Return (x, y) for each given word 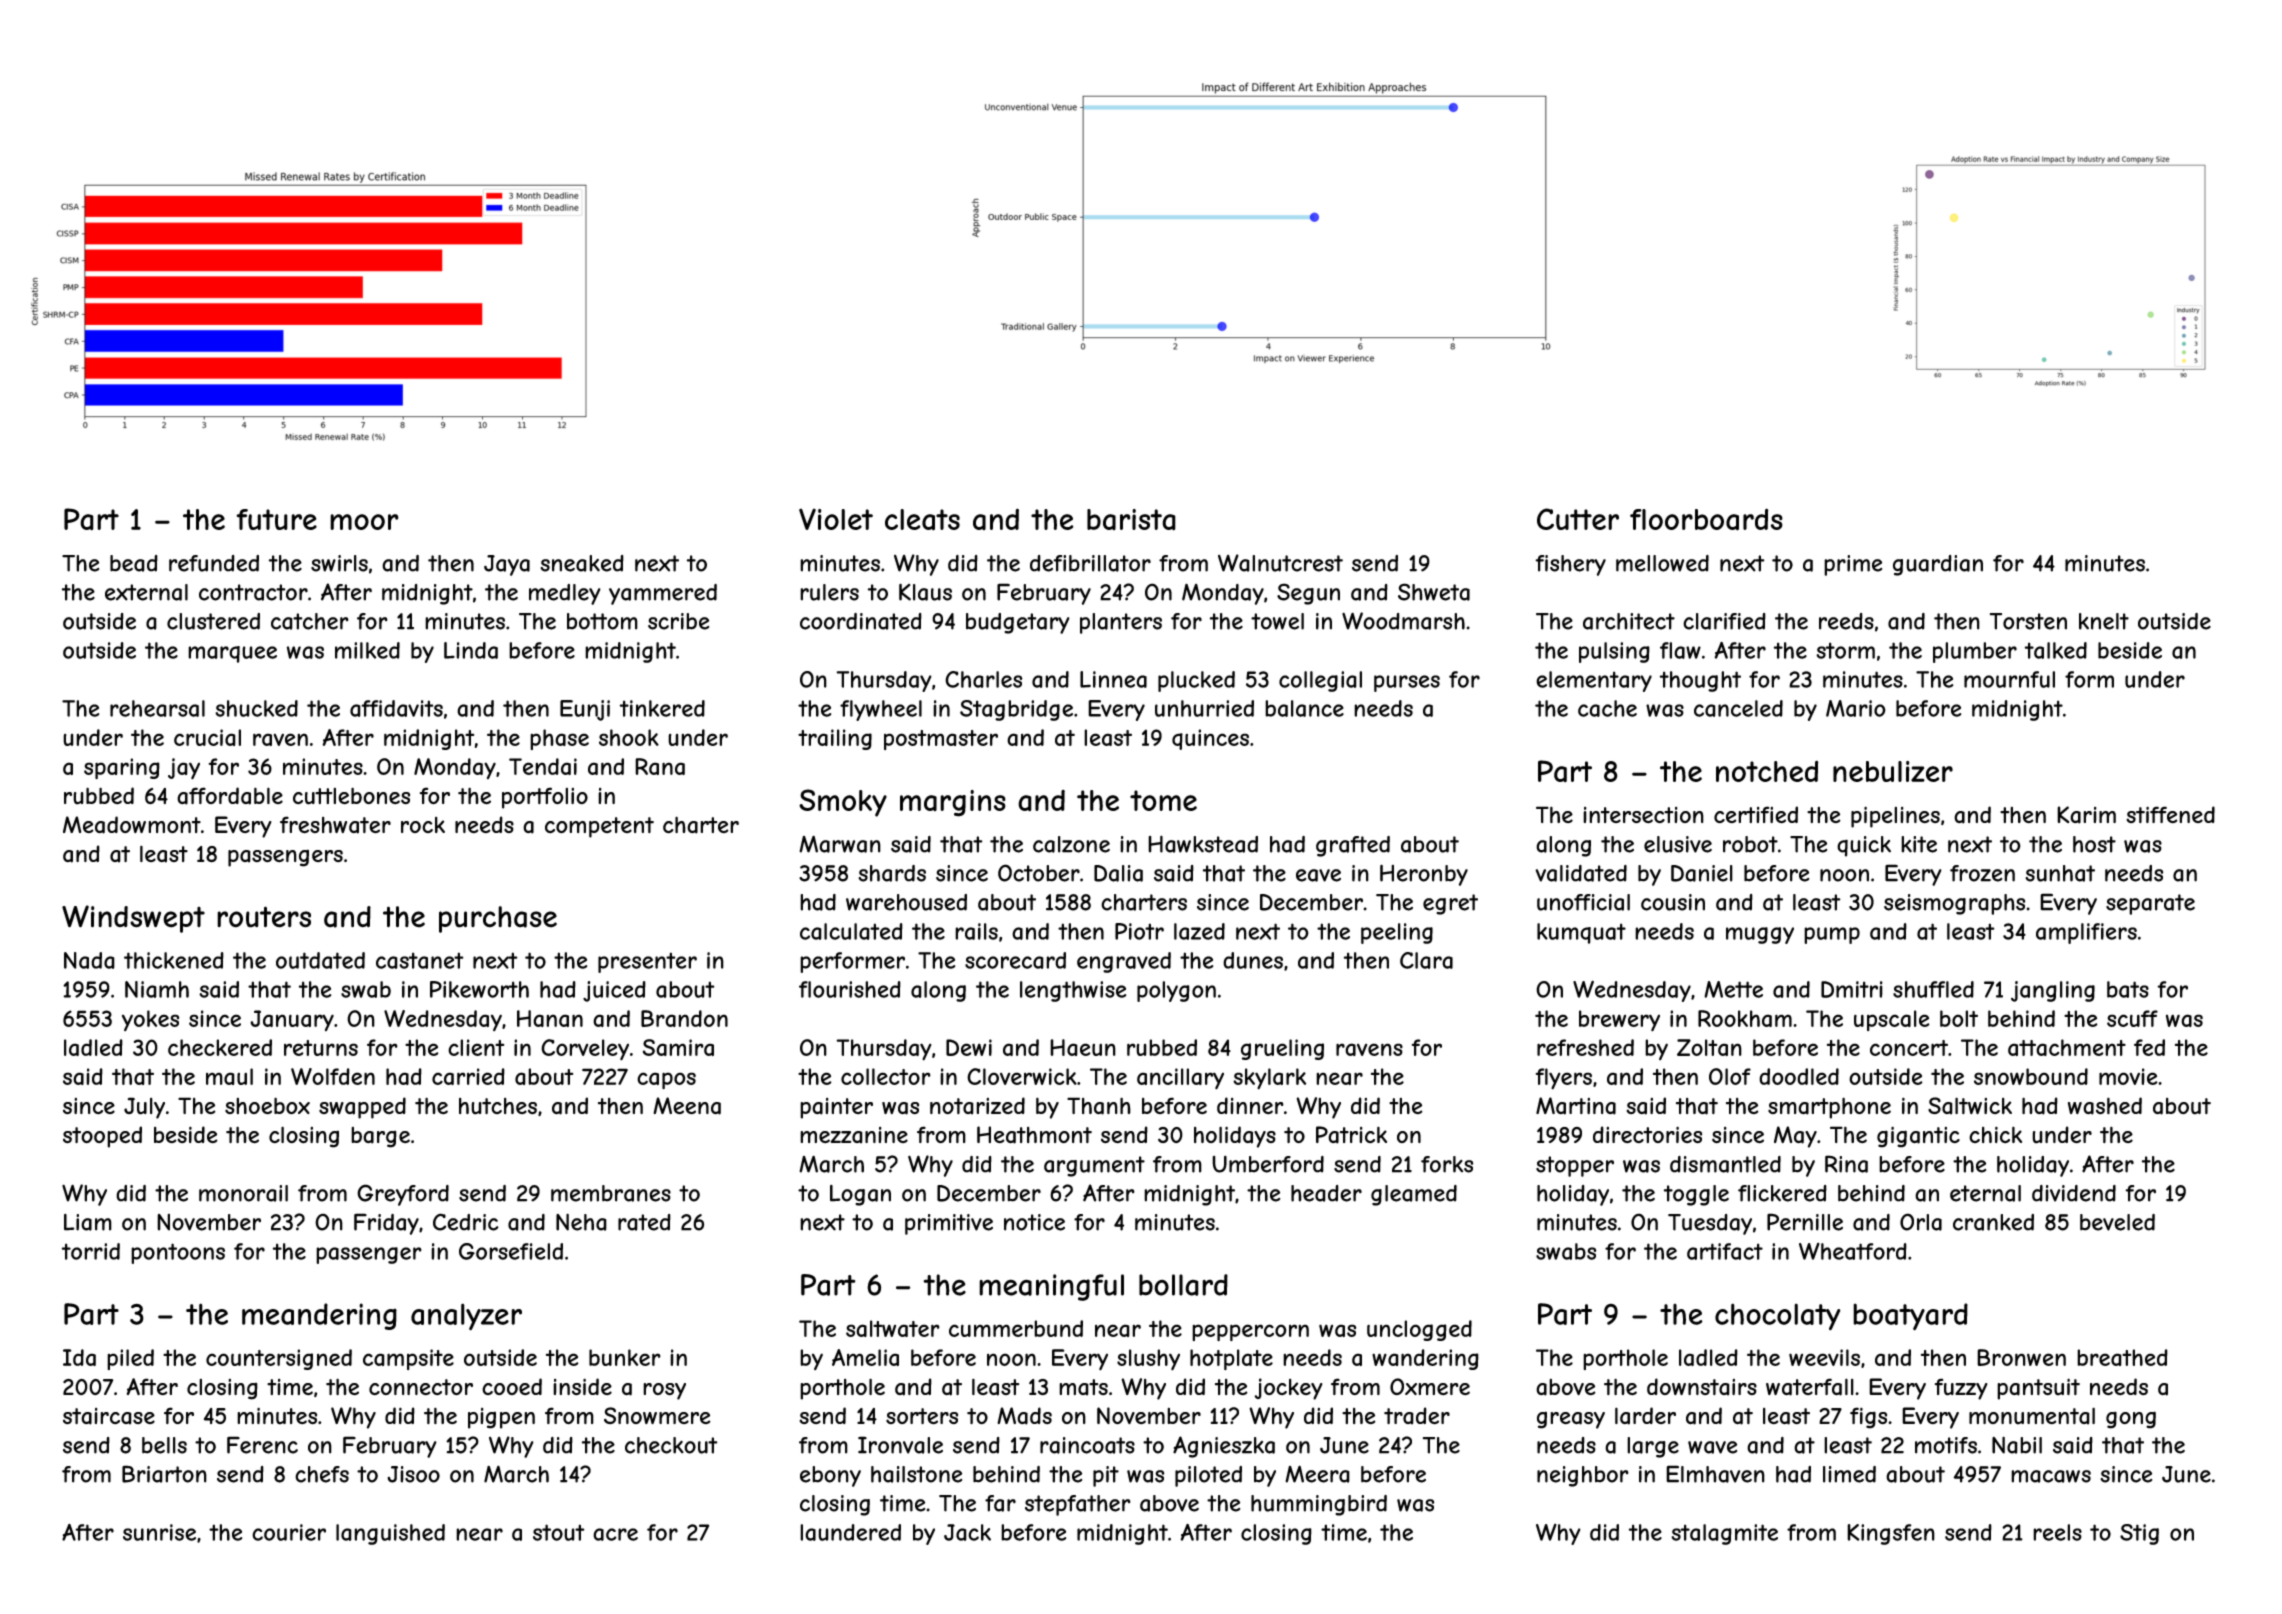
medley (565, 594)
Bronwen (2021, 1357)
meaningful (1051, 1287)
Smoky (843, 803)
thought (1700, 681)
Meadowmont (132, 825)
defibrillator (1090, 563)
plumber (1975, 652)
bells (164, 1445)
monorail (243, 1193)
